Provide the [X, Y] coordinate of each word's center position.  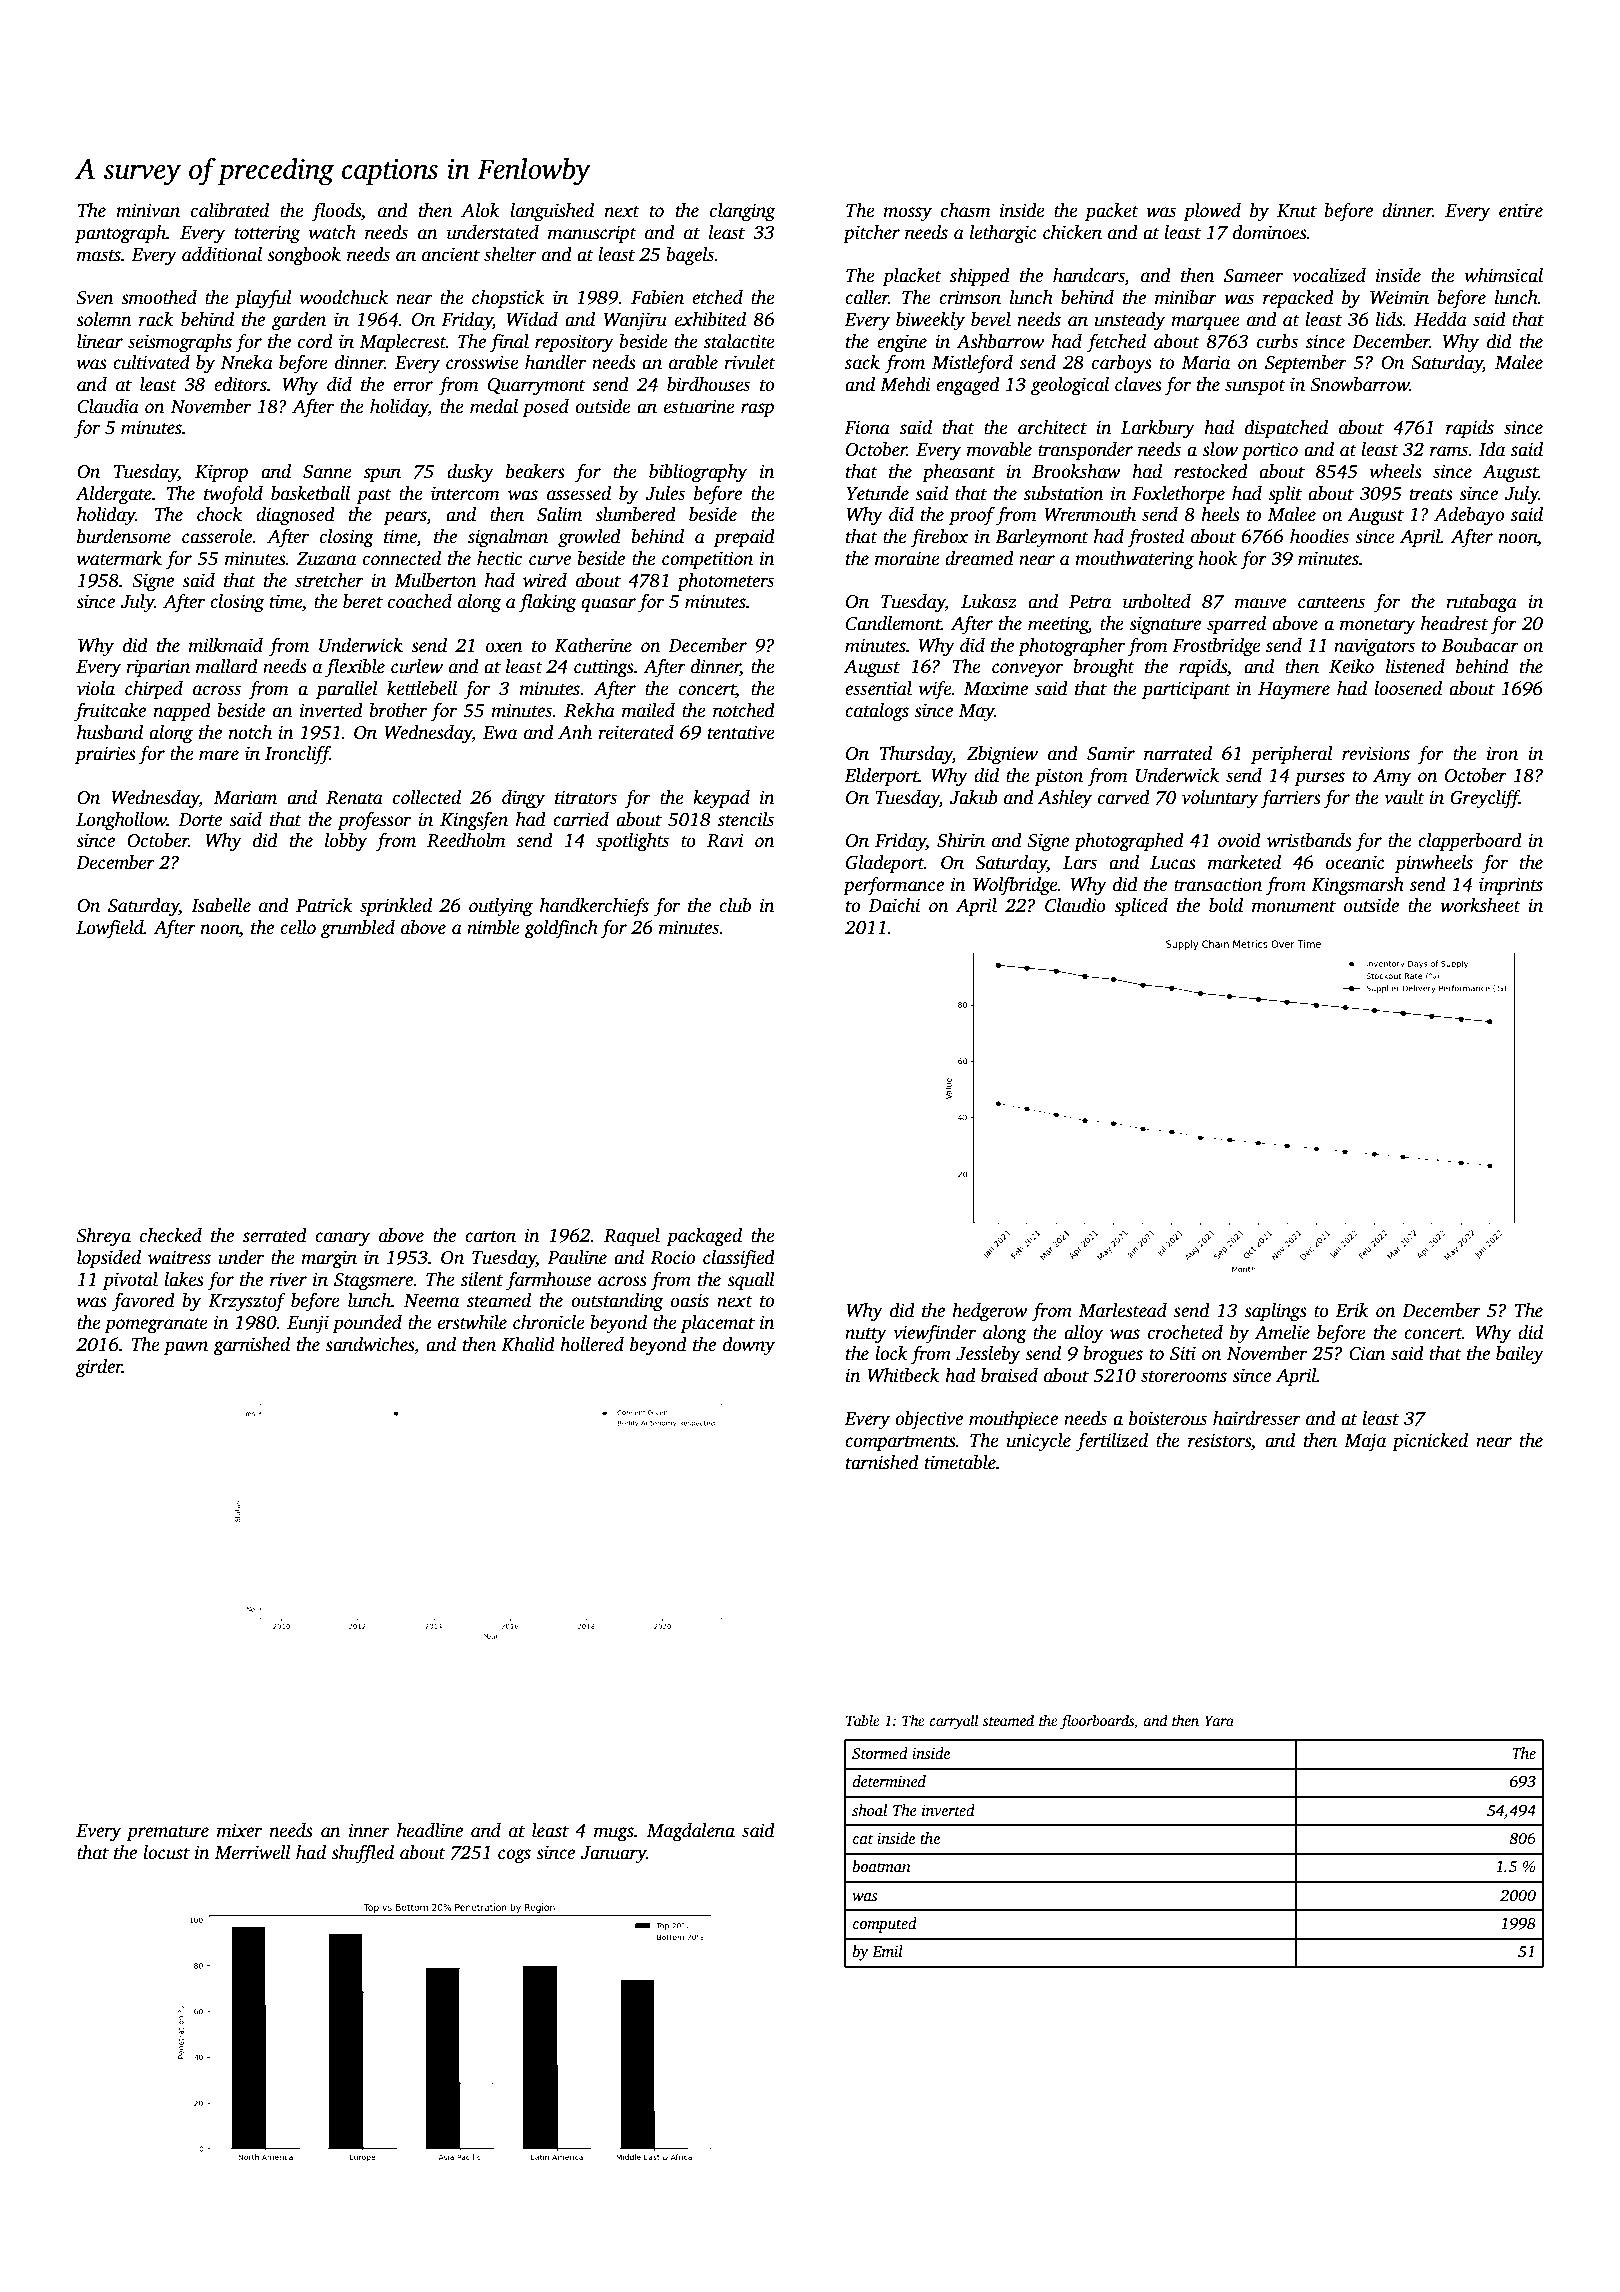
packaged [704, 1237]
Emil [887, 1951]
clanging [742, 212]
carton [490, 1237]
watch [332, 232]
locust [166, 1852]
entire [1521, 210]
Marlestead [1122, 1310]
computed [885, 1925]
